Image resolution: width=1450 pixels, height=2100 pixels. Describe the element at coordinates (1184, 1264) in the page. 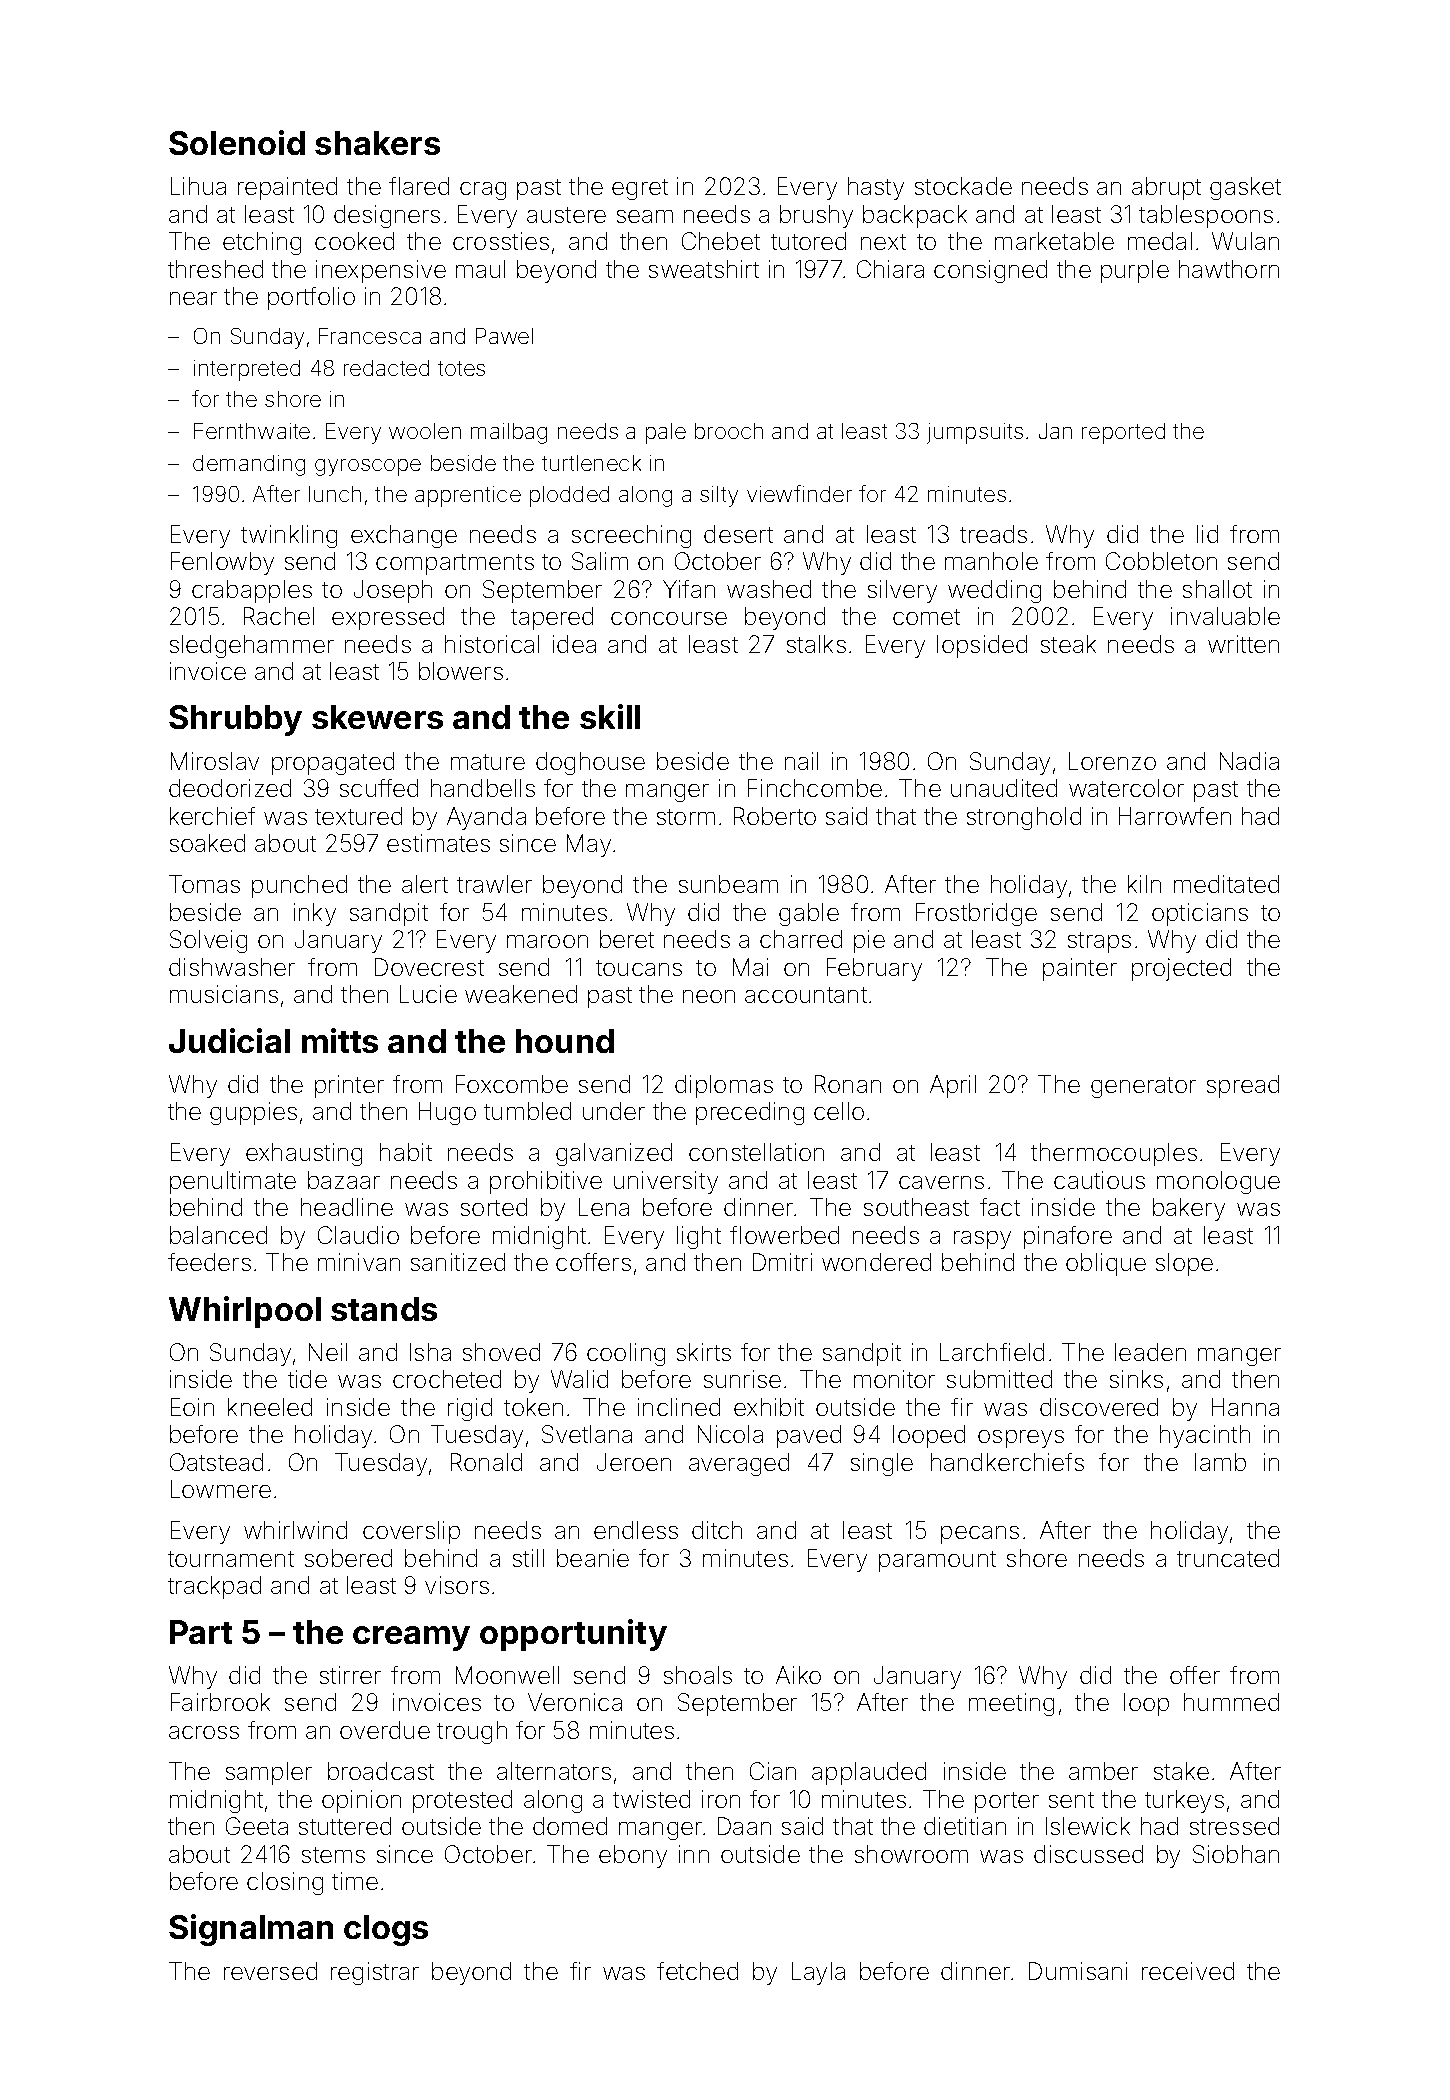

I see `slope` at that location.
